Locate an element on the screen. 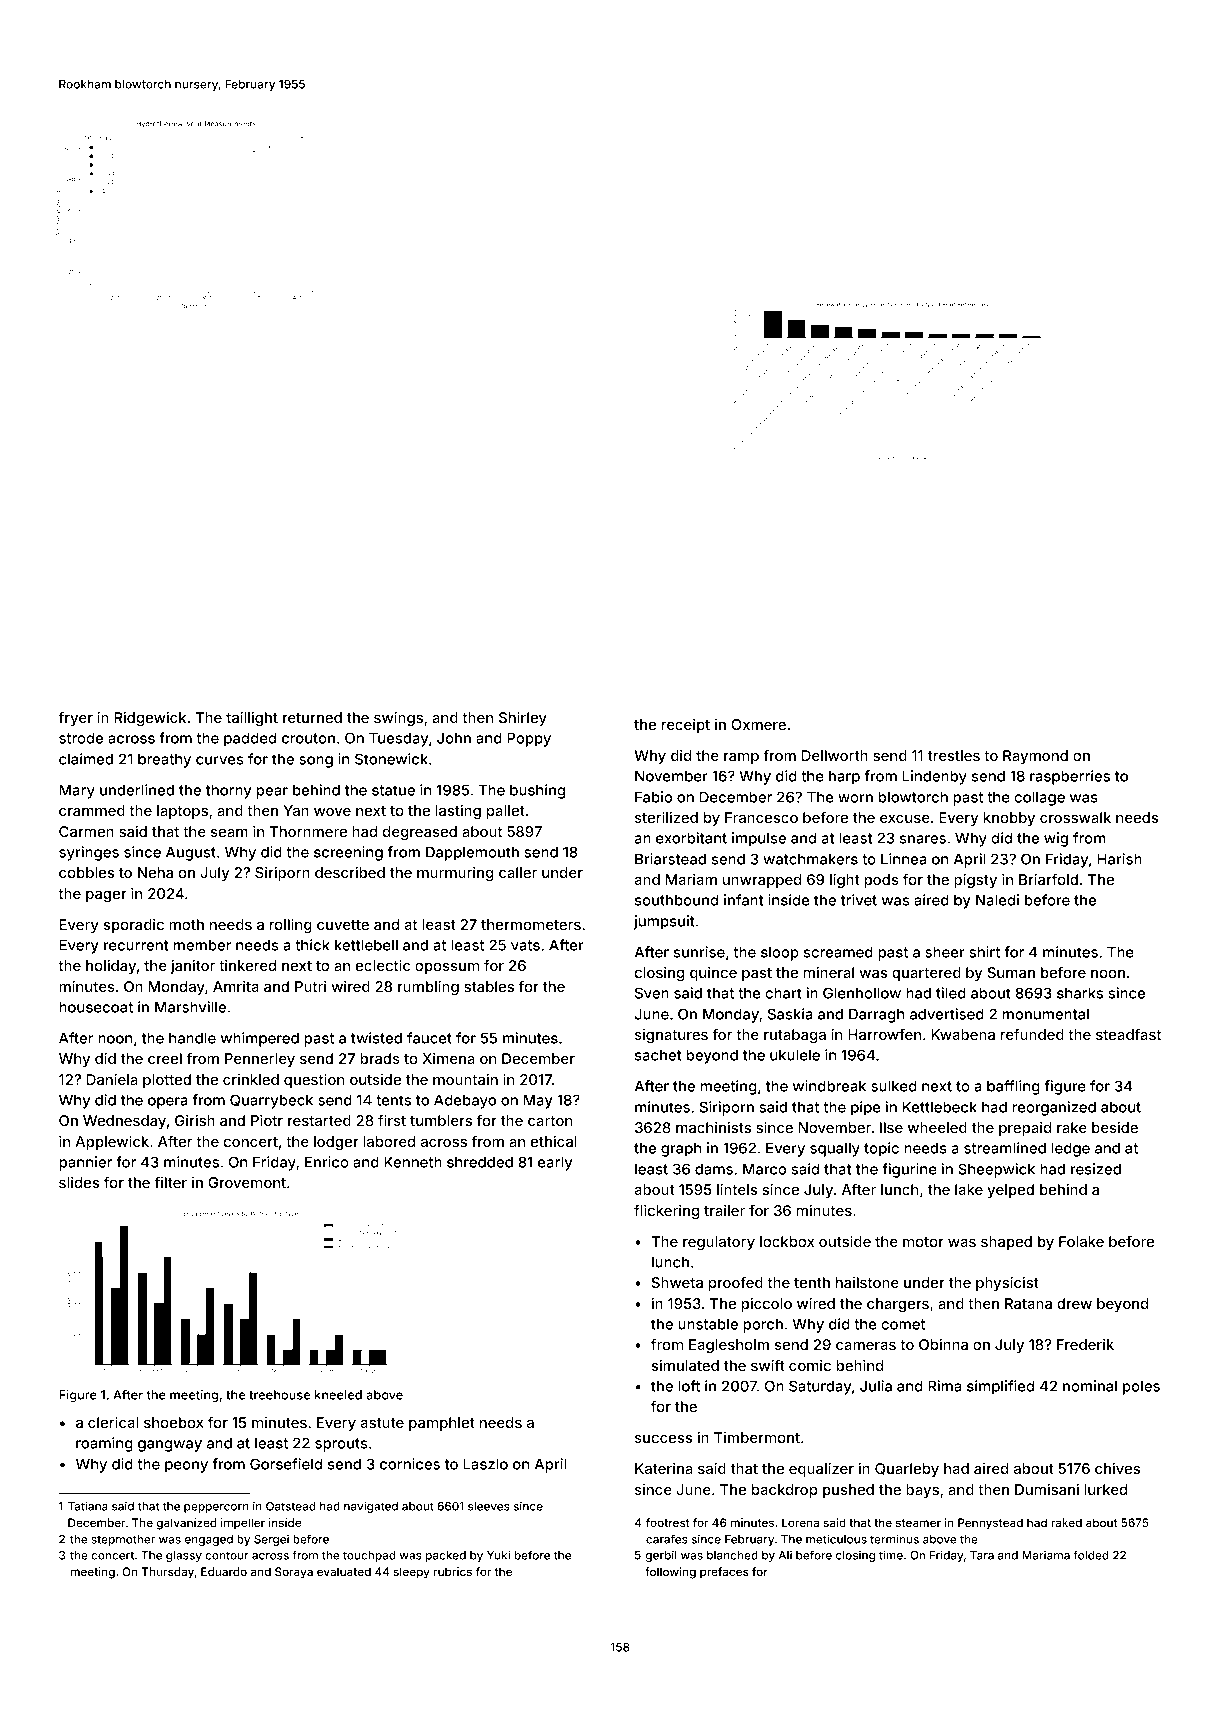 The height and width of the screenshot is (1727, 1221). touchpad is located at coordinates (369, 1556).
